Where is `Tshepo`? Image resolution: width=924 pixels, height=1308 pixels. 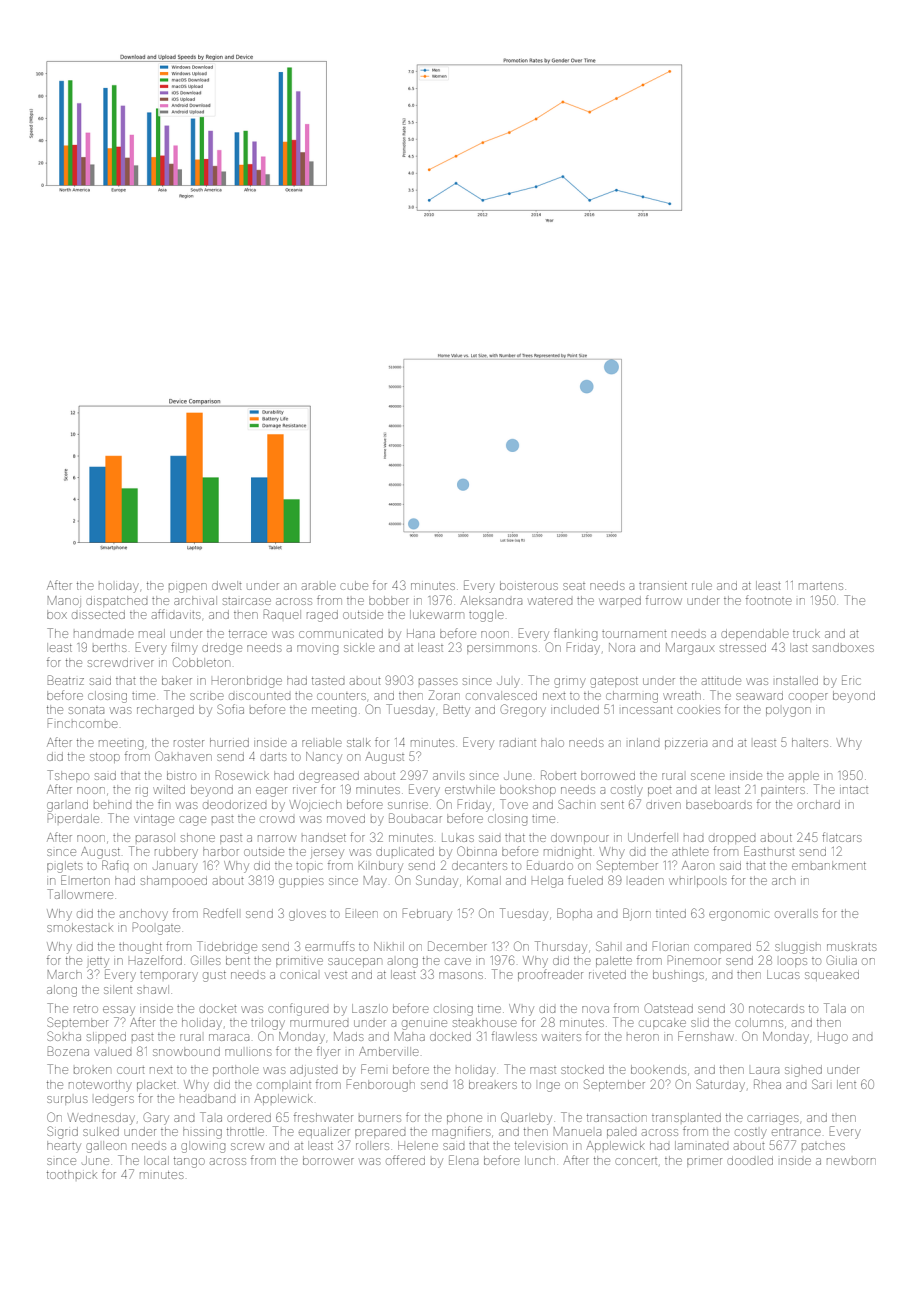
Tshepo is located at coordinates (68, 776).
